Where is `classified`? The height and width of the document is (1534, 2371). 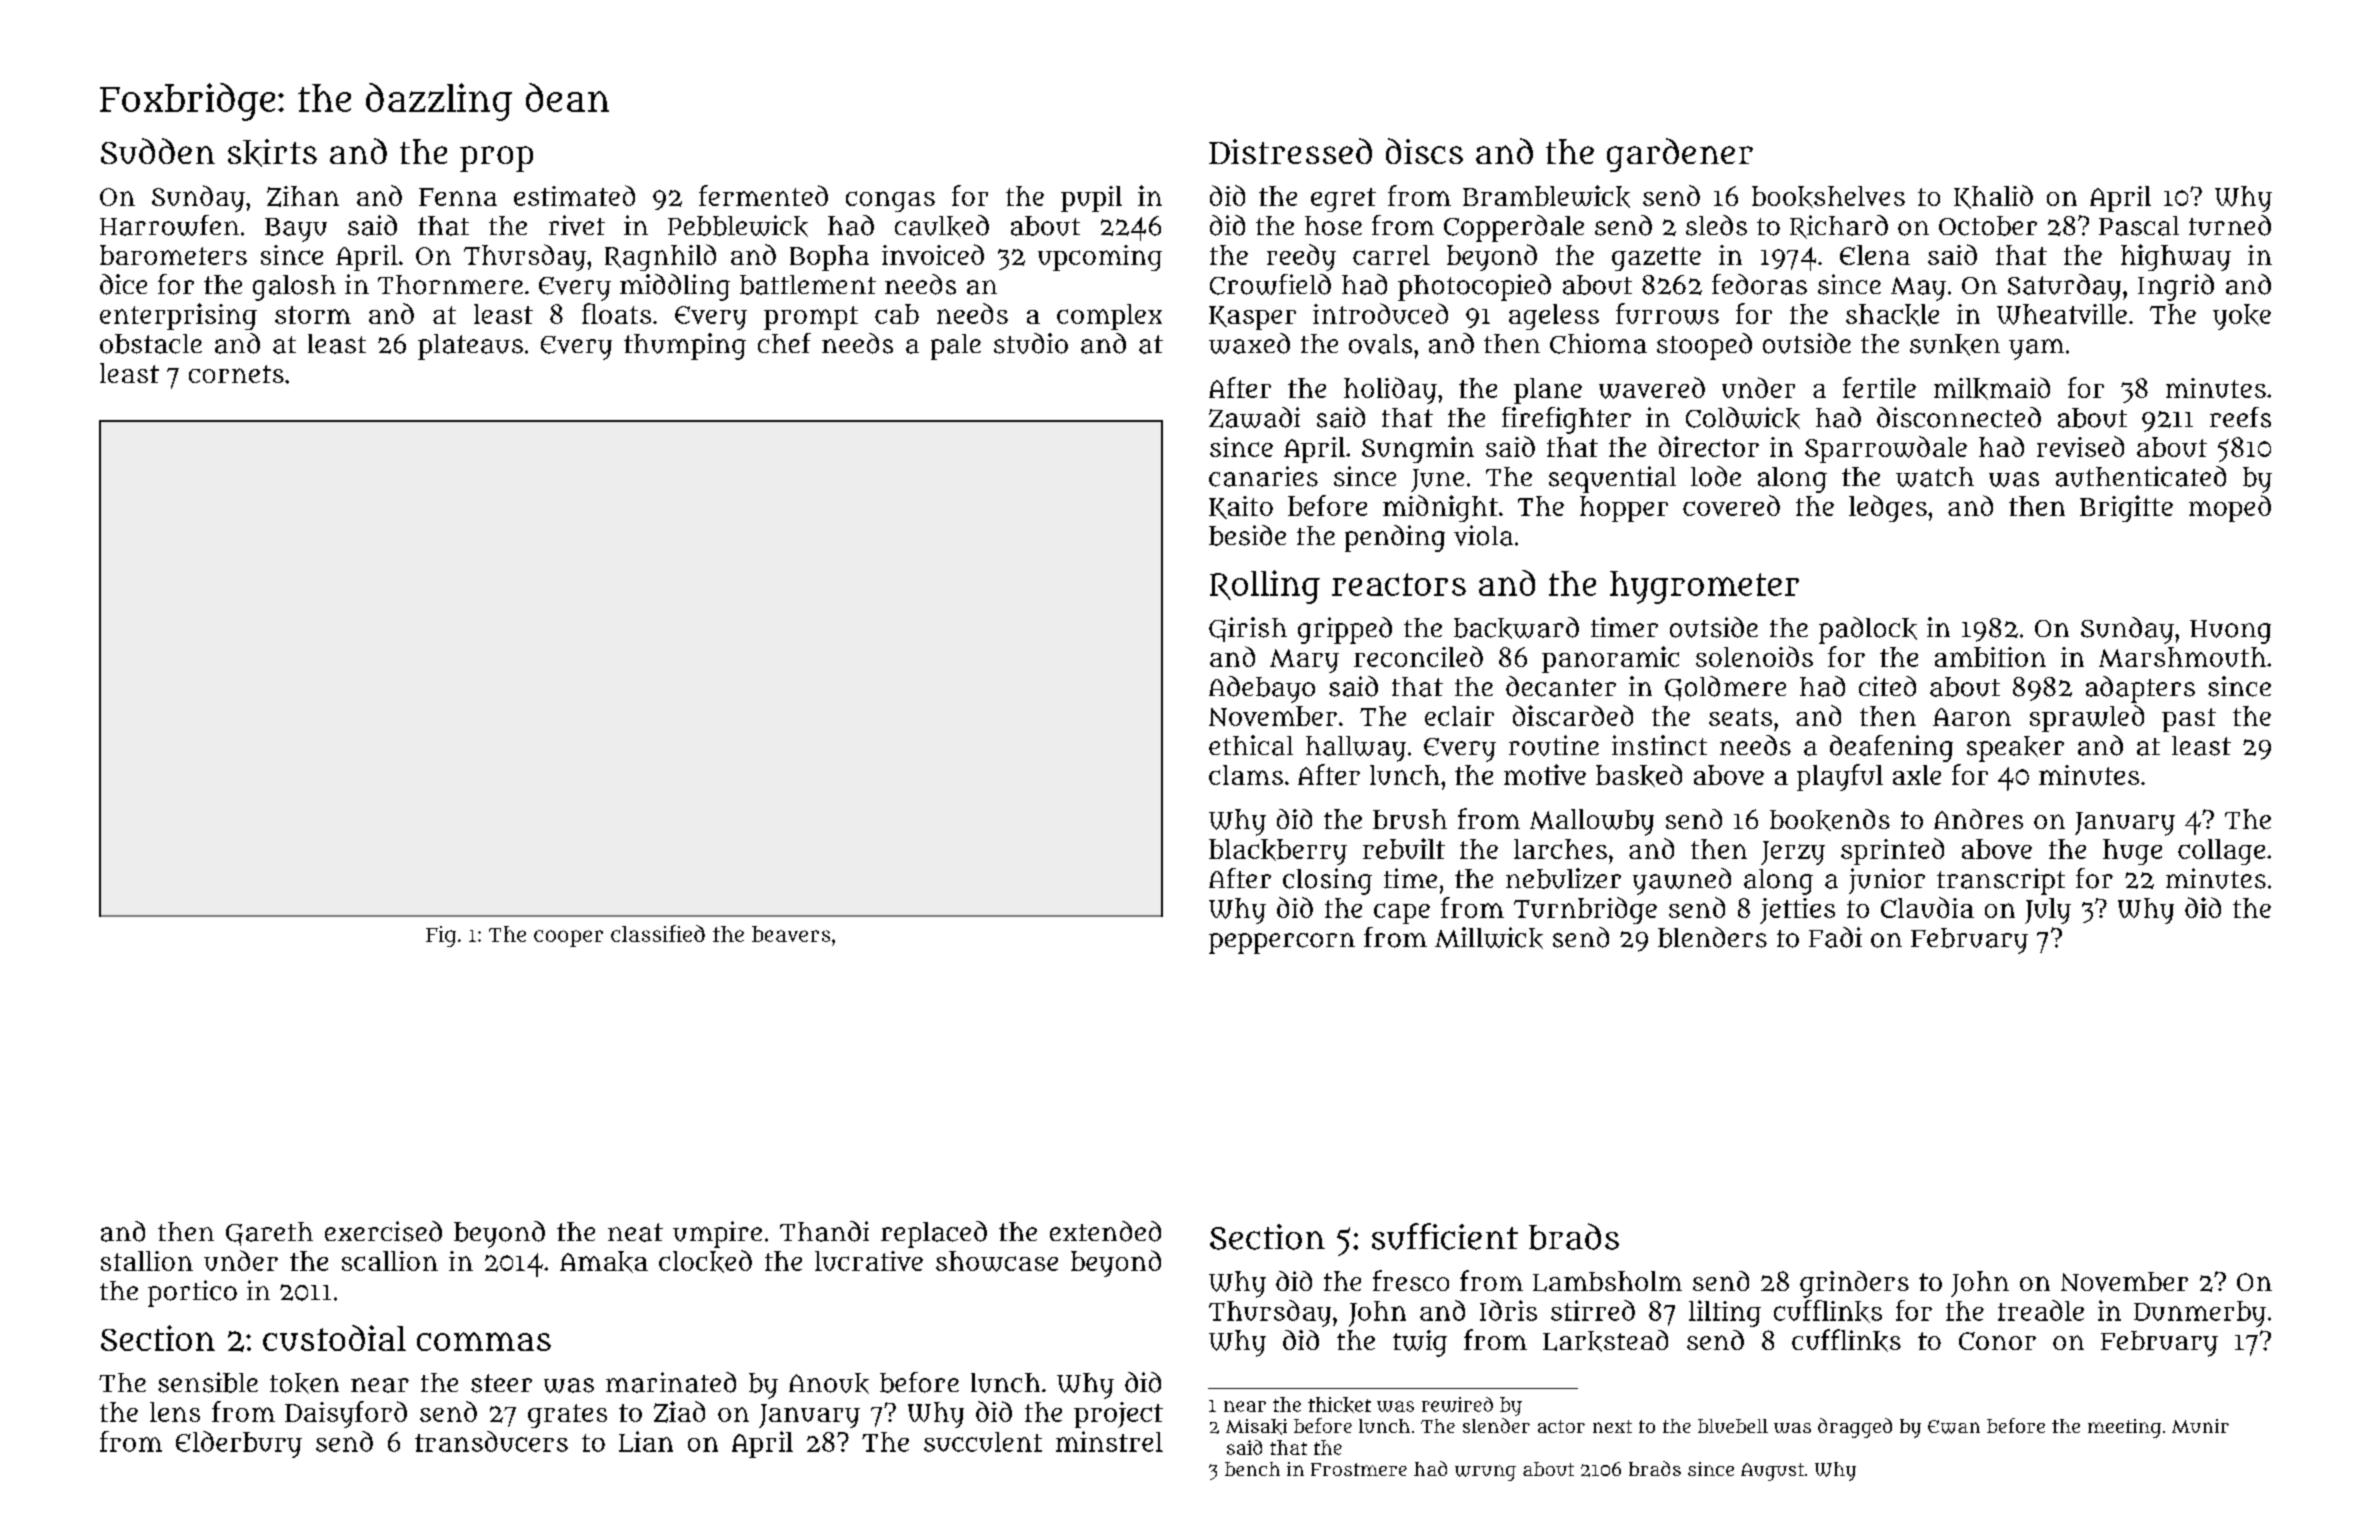
classified is located at coordinates (658, 933).
